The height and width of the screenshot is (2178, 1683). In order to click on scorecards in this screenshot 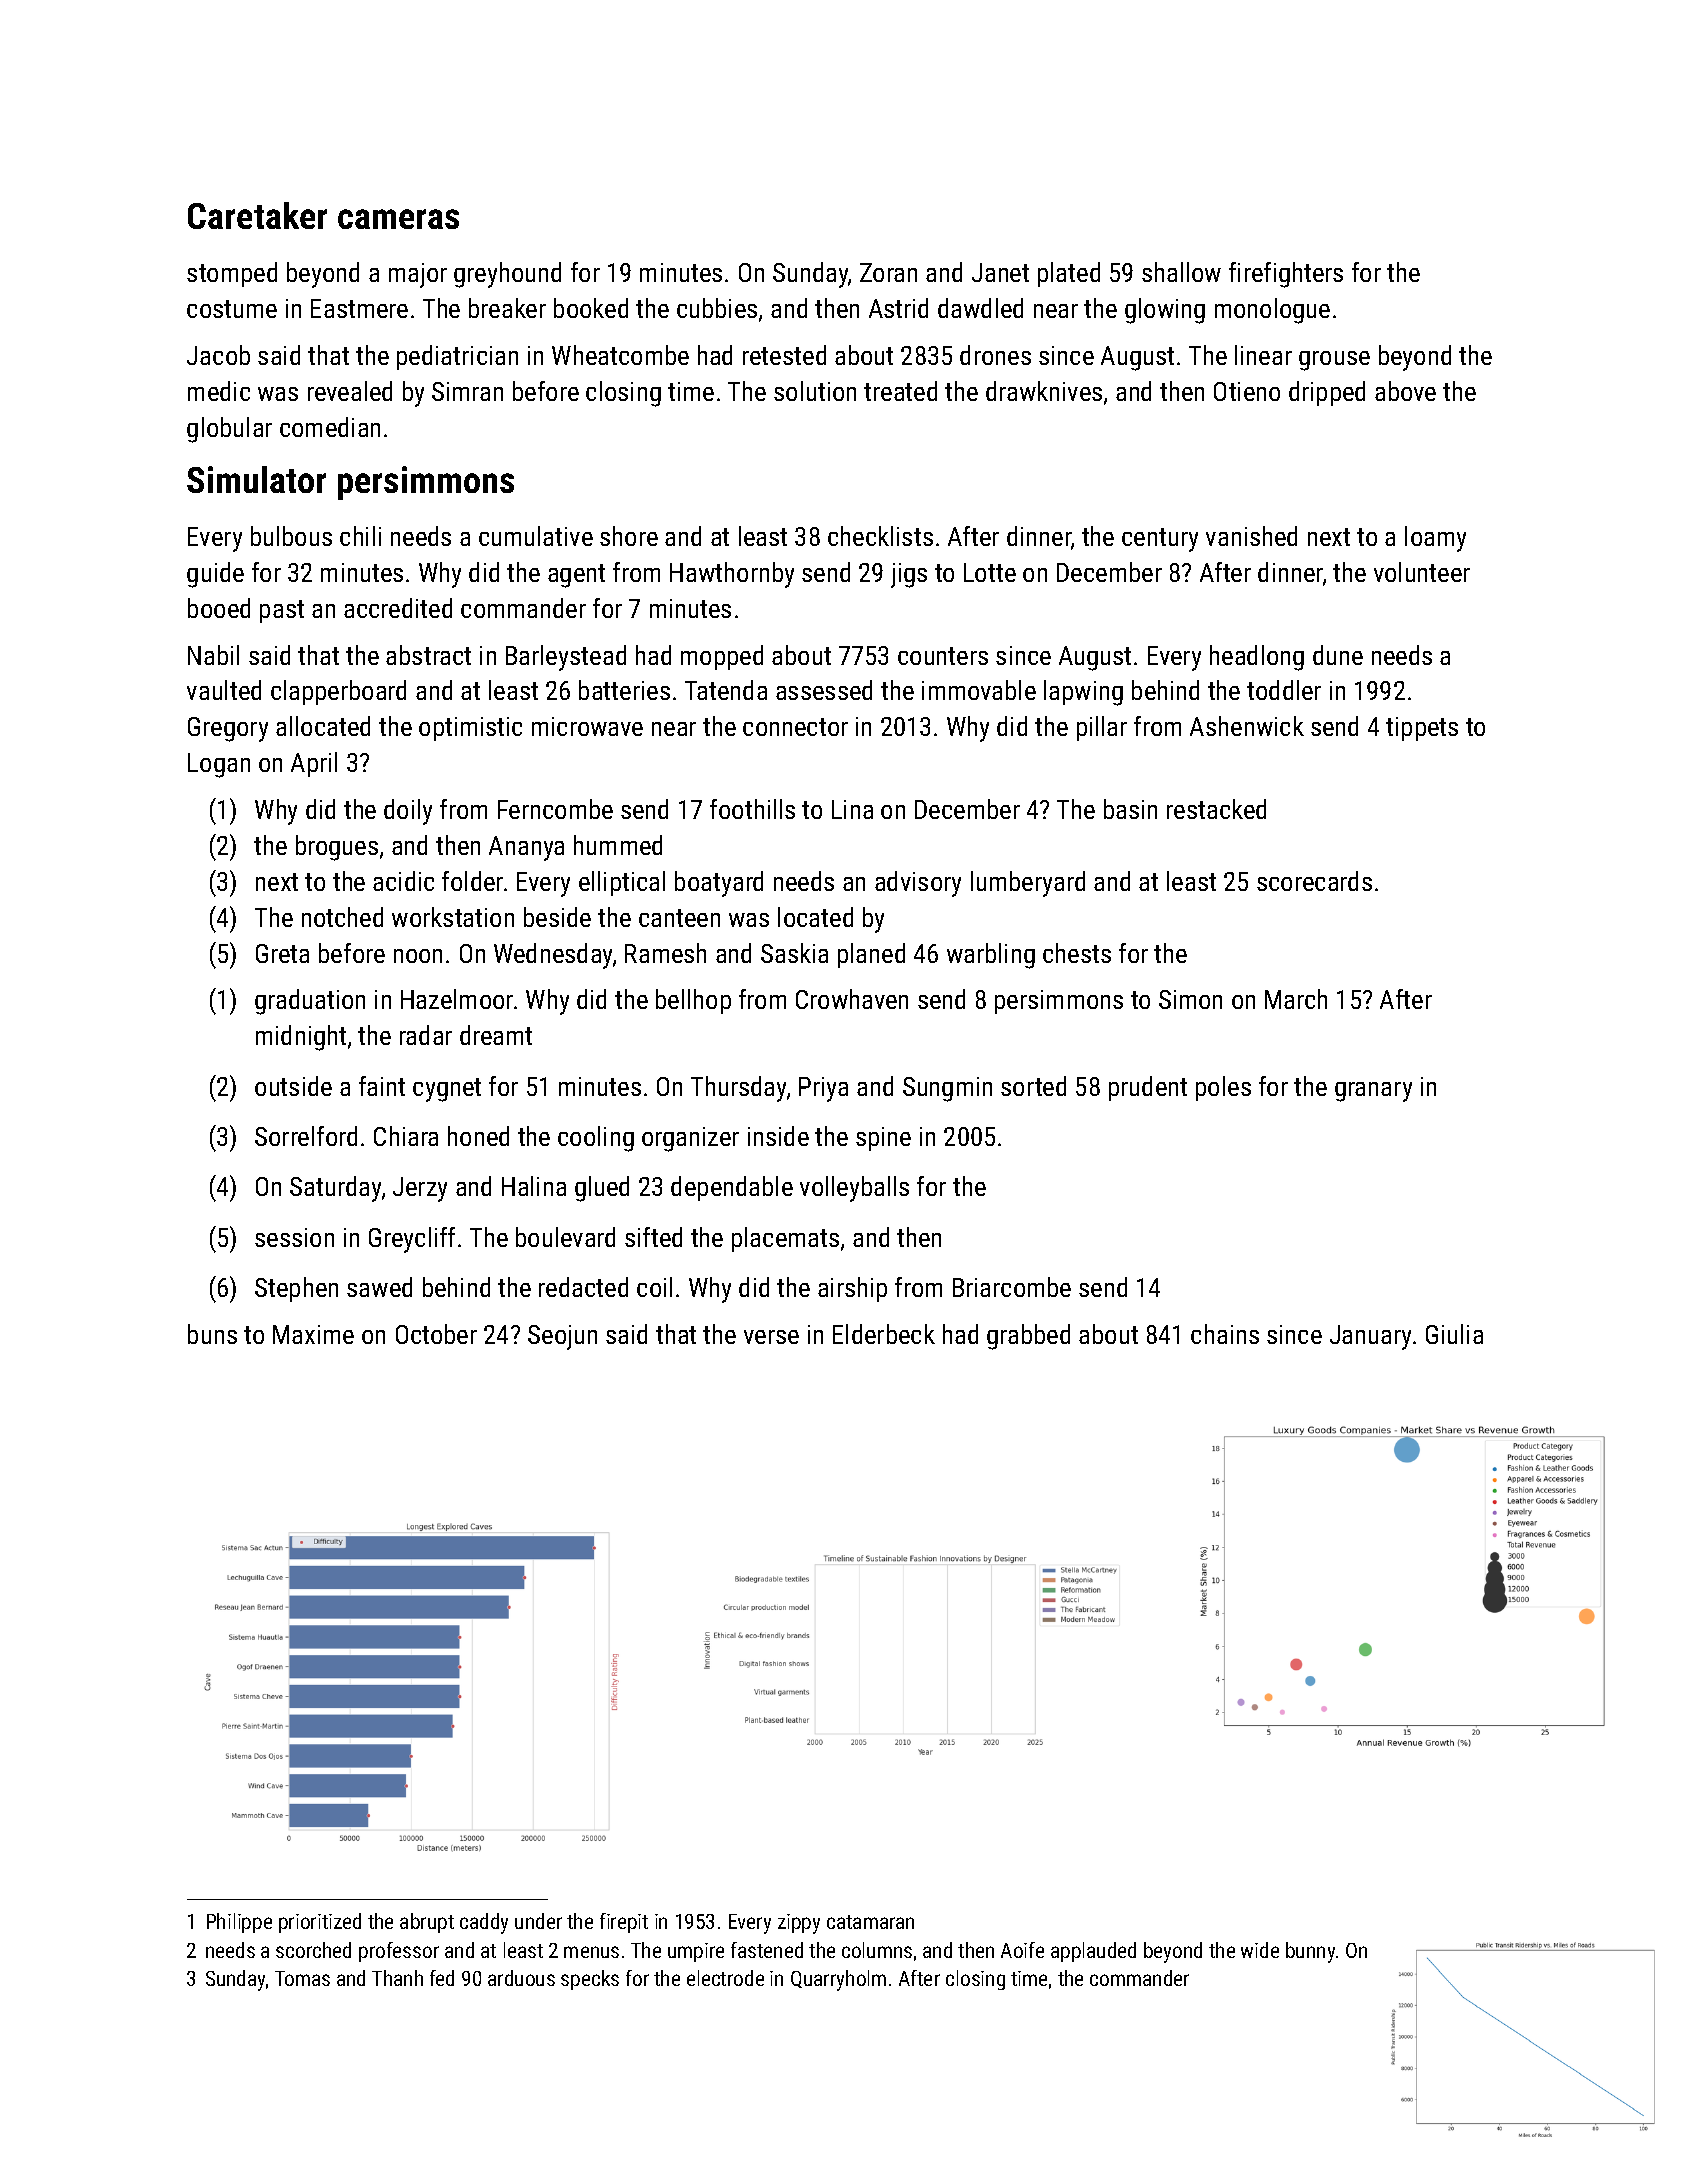, I will do `click(1314, 881)`.
